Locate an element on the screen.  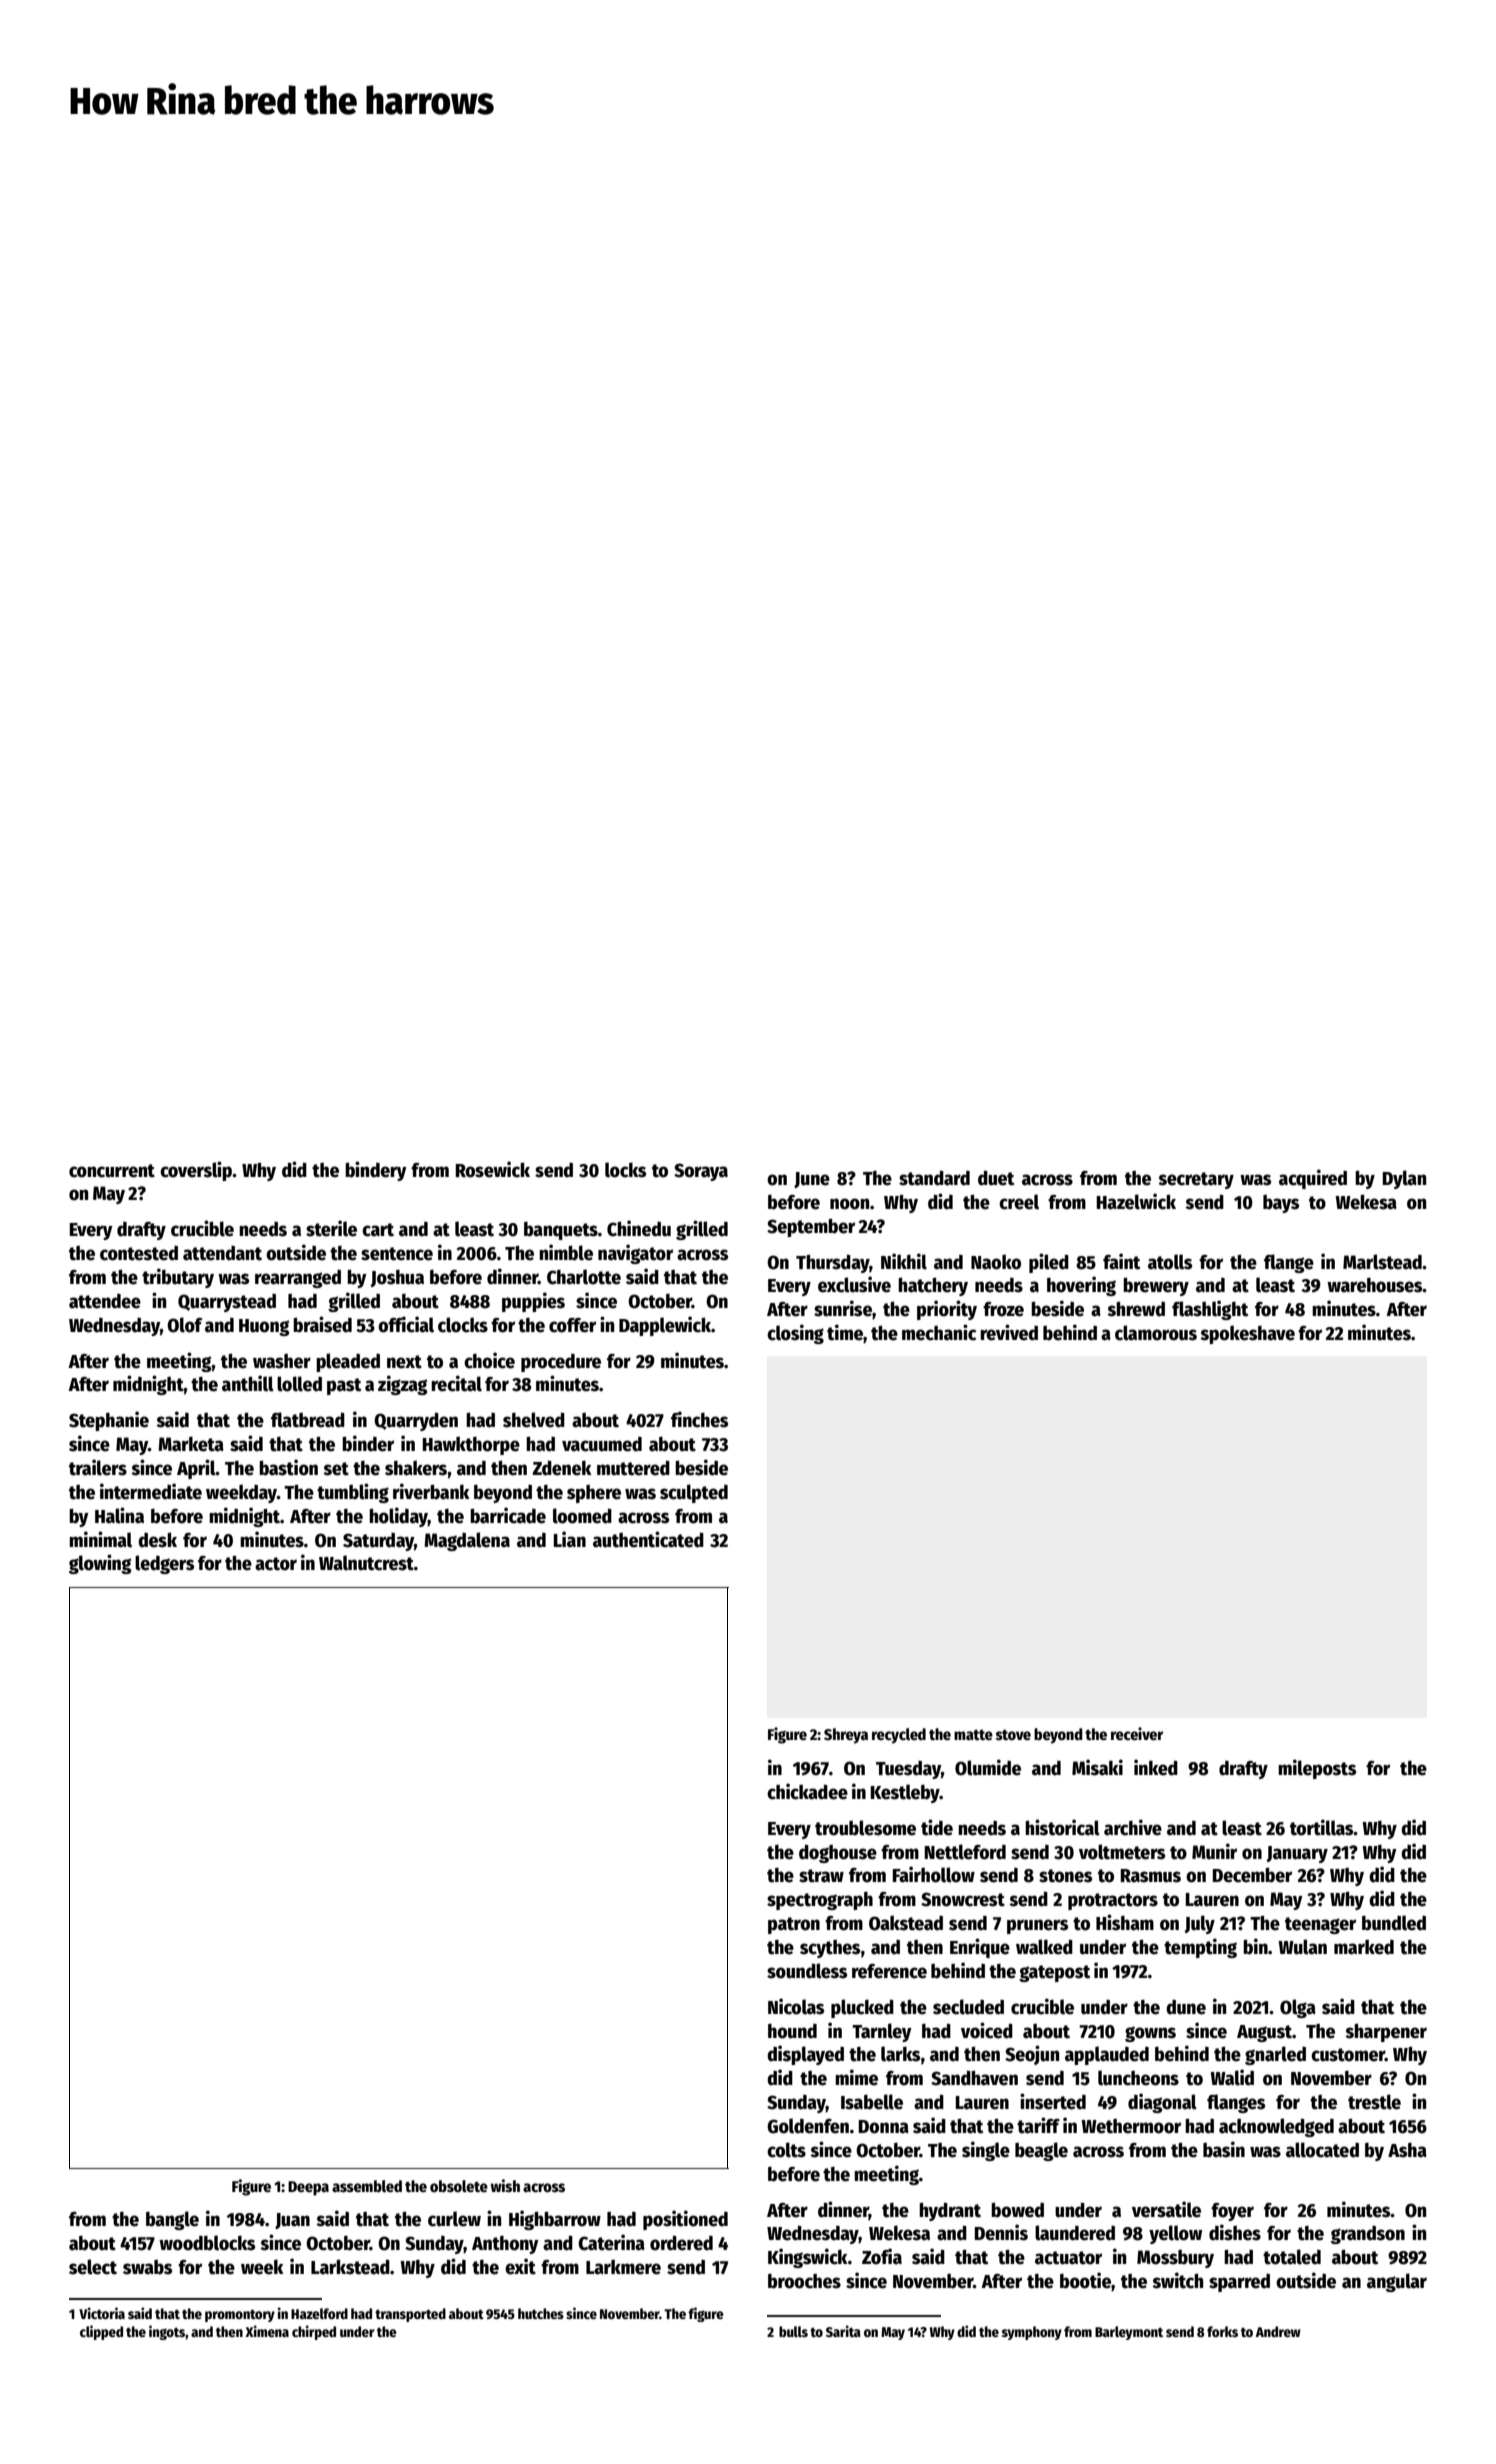
ingots is located at coordinates (167, 2332).
